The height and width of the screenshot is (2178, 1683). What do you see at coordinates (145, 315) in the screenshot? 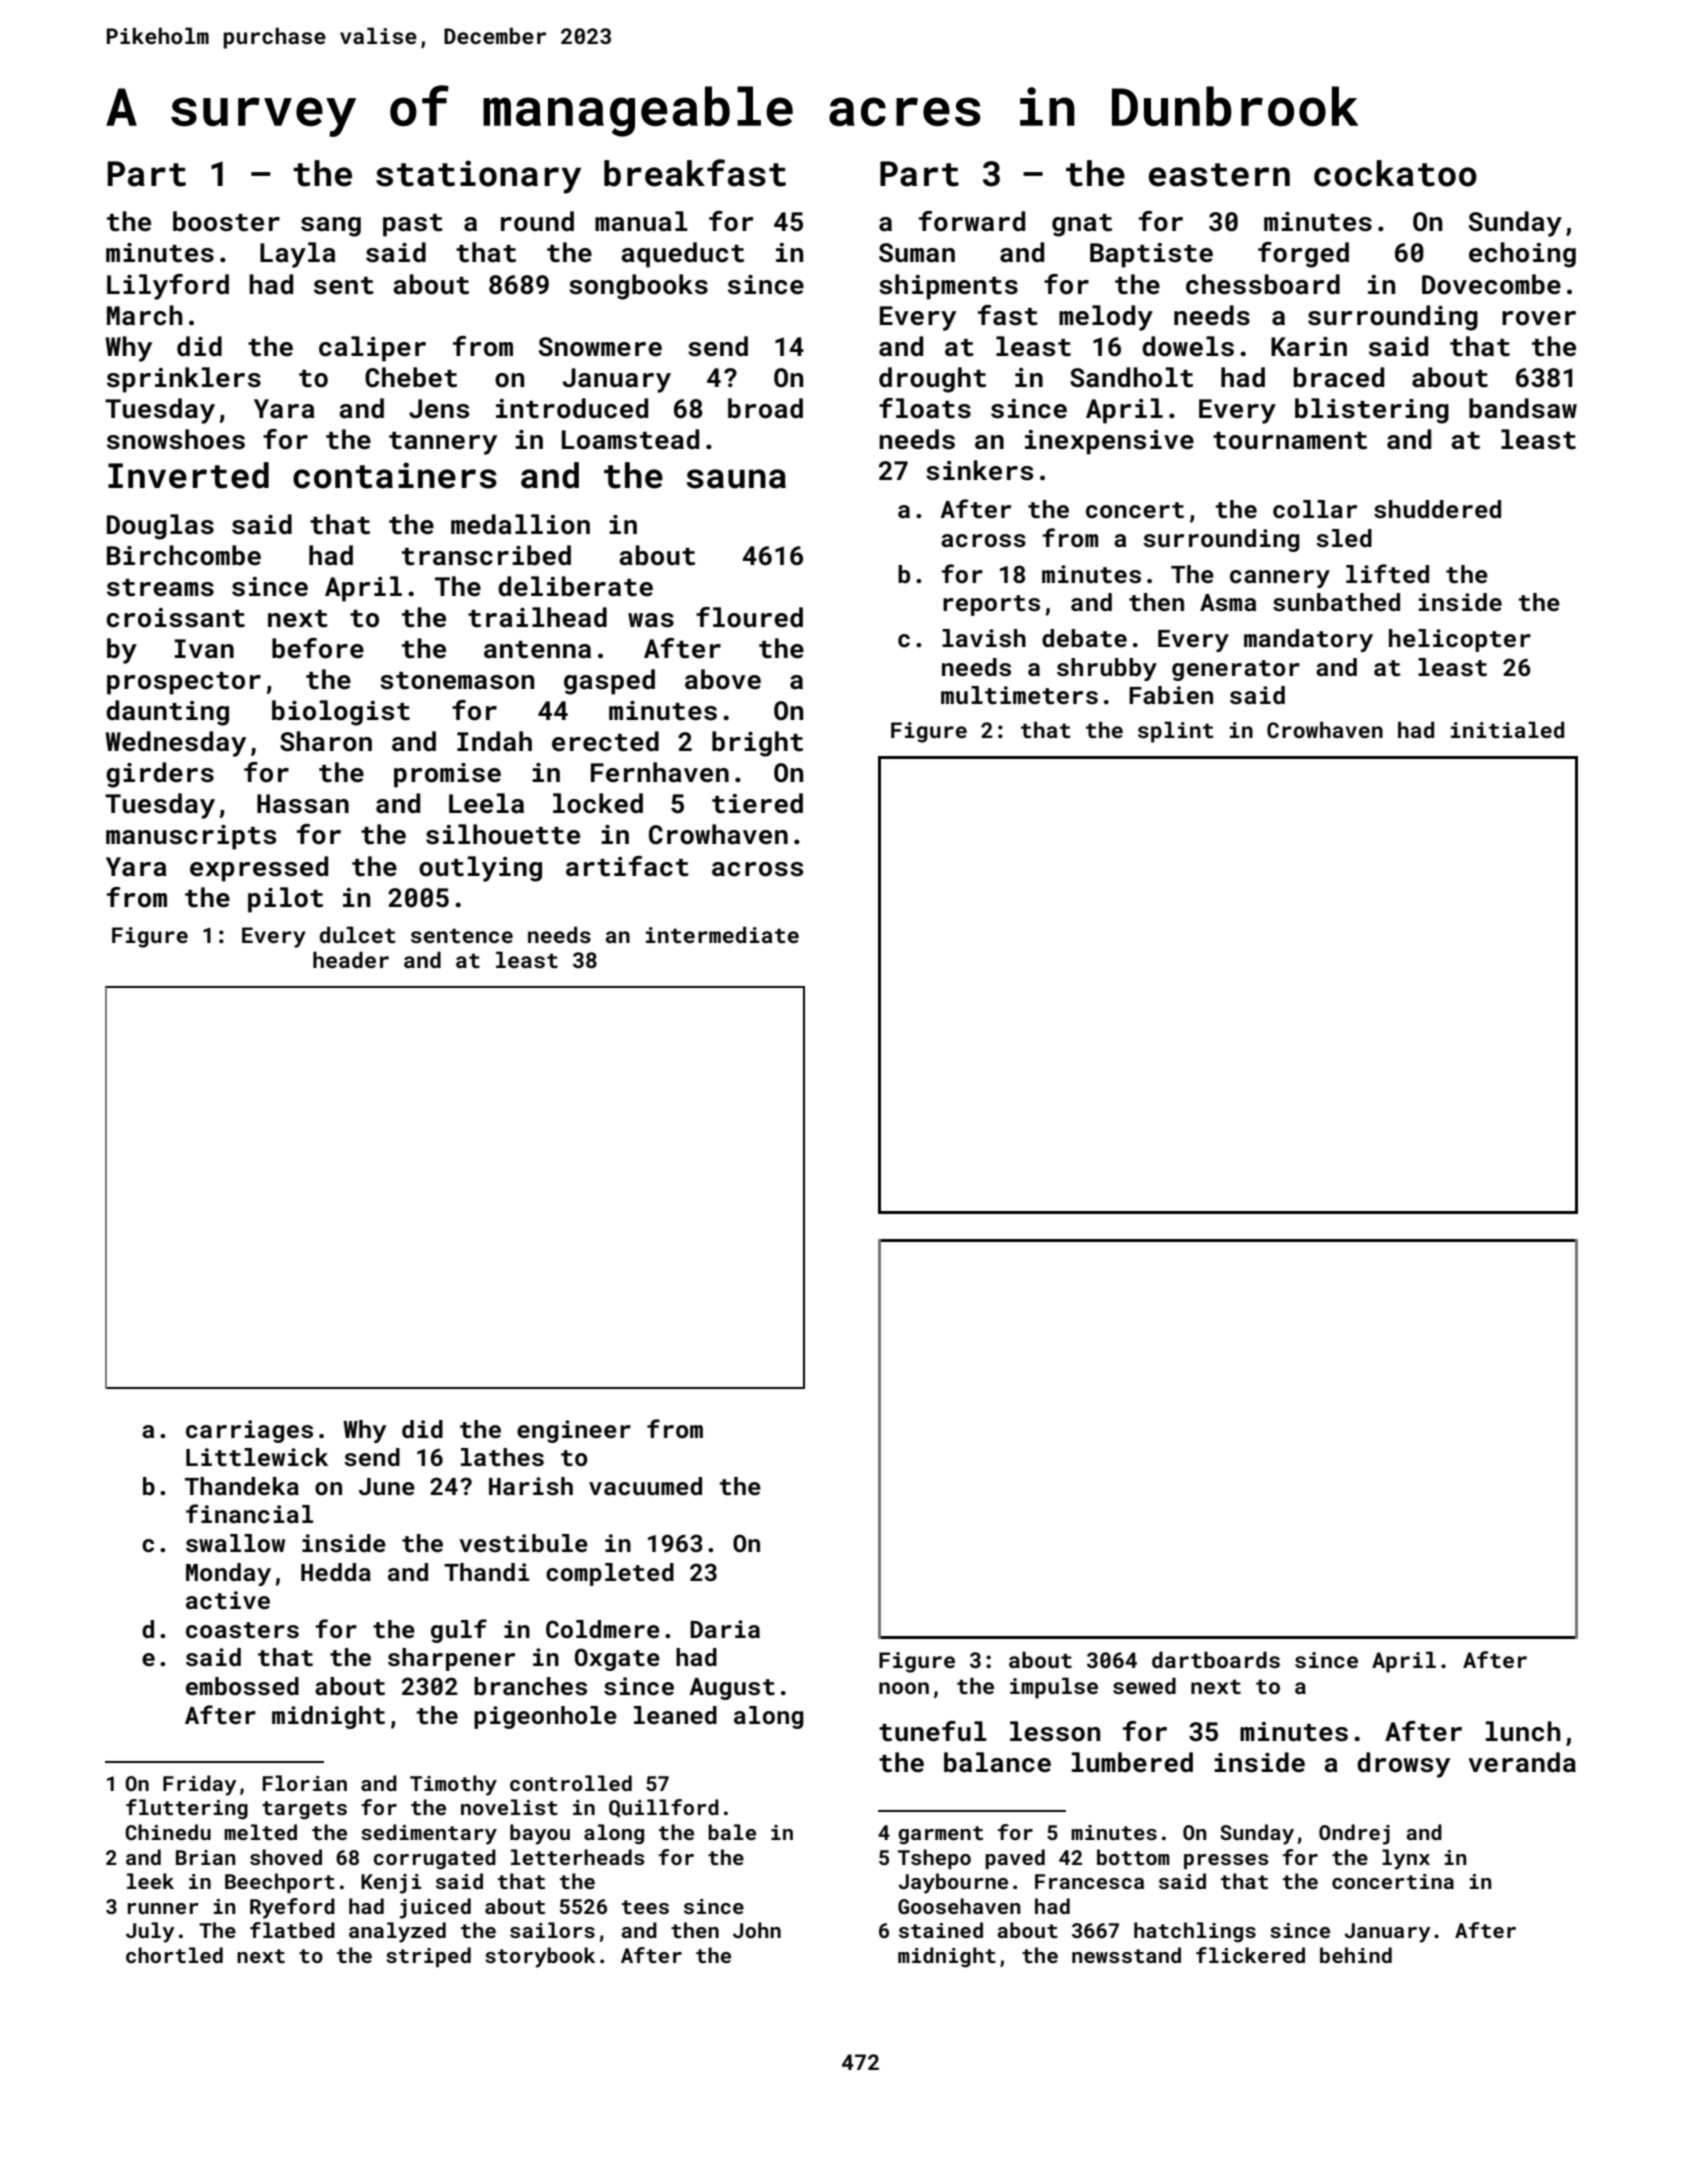
I see `March` at bounding box center [145, 315].
